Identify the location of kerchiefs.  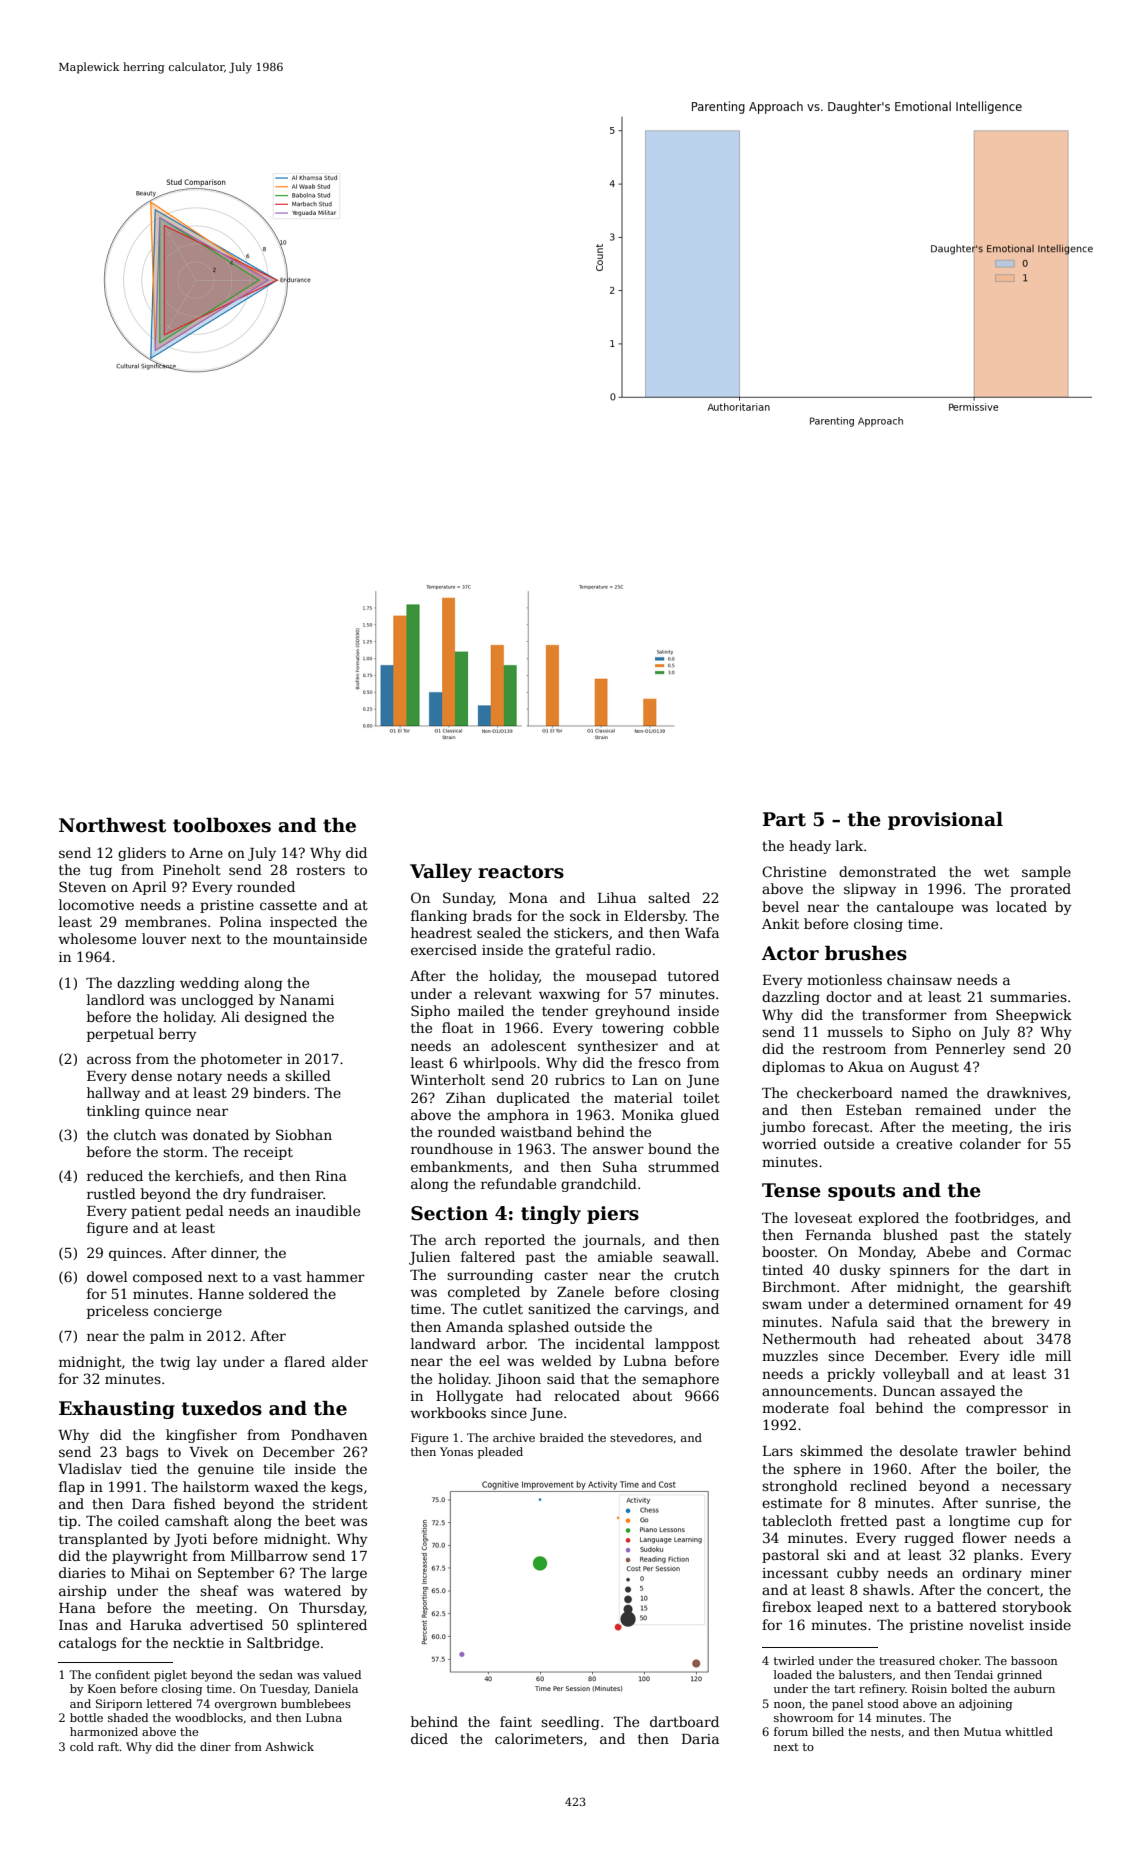
(207, 1175).
